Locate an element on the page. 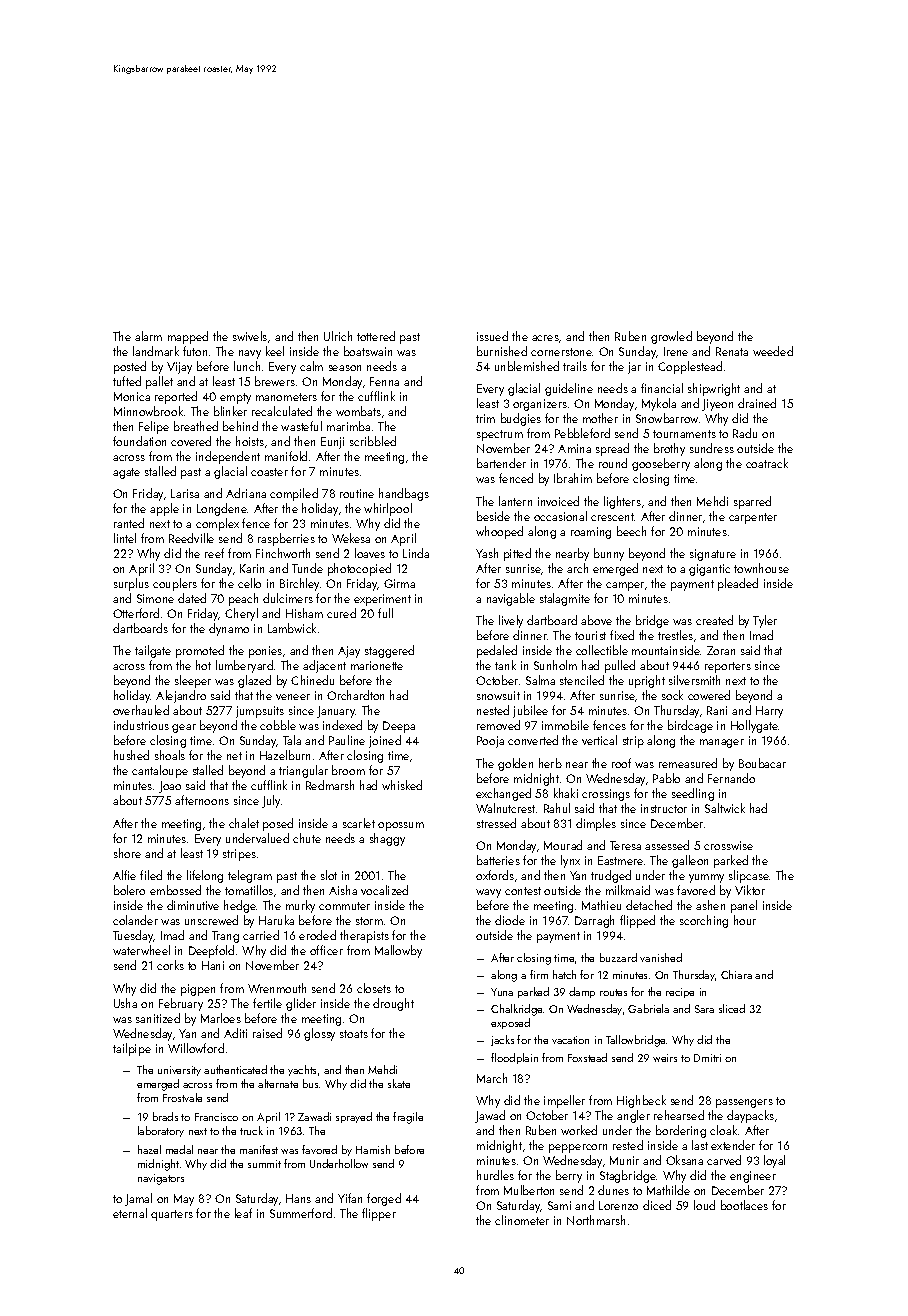  February is located at coordinates (181, 1004).
